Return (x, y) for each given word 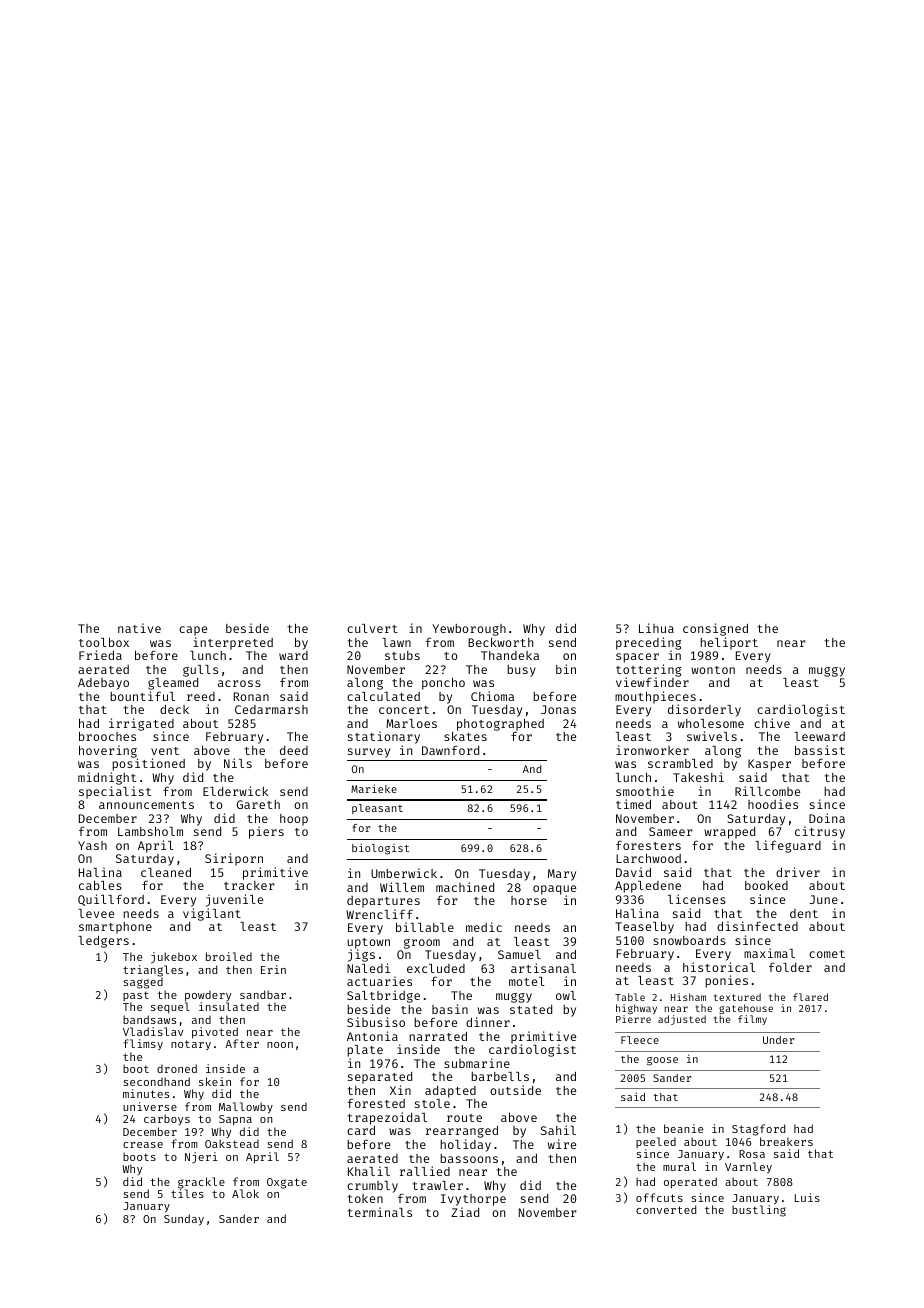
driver (798, 872)
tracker (249, 885)
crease (143, 1145)
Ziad (465, 1212)
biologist (380, 849)
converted (666, 1209)
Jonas (558, 709)
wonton (713, 670)
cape (193, 631)
